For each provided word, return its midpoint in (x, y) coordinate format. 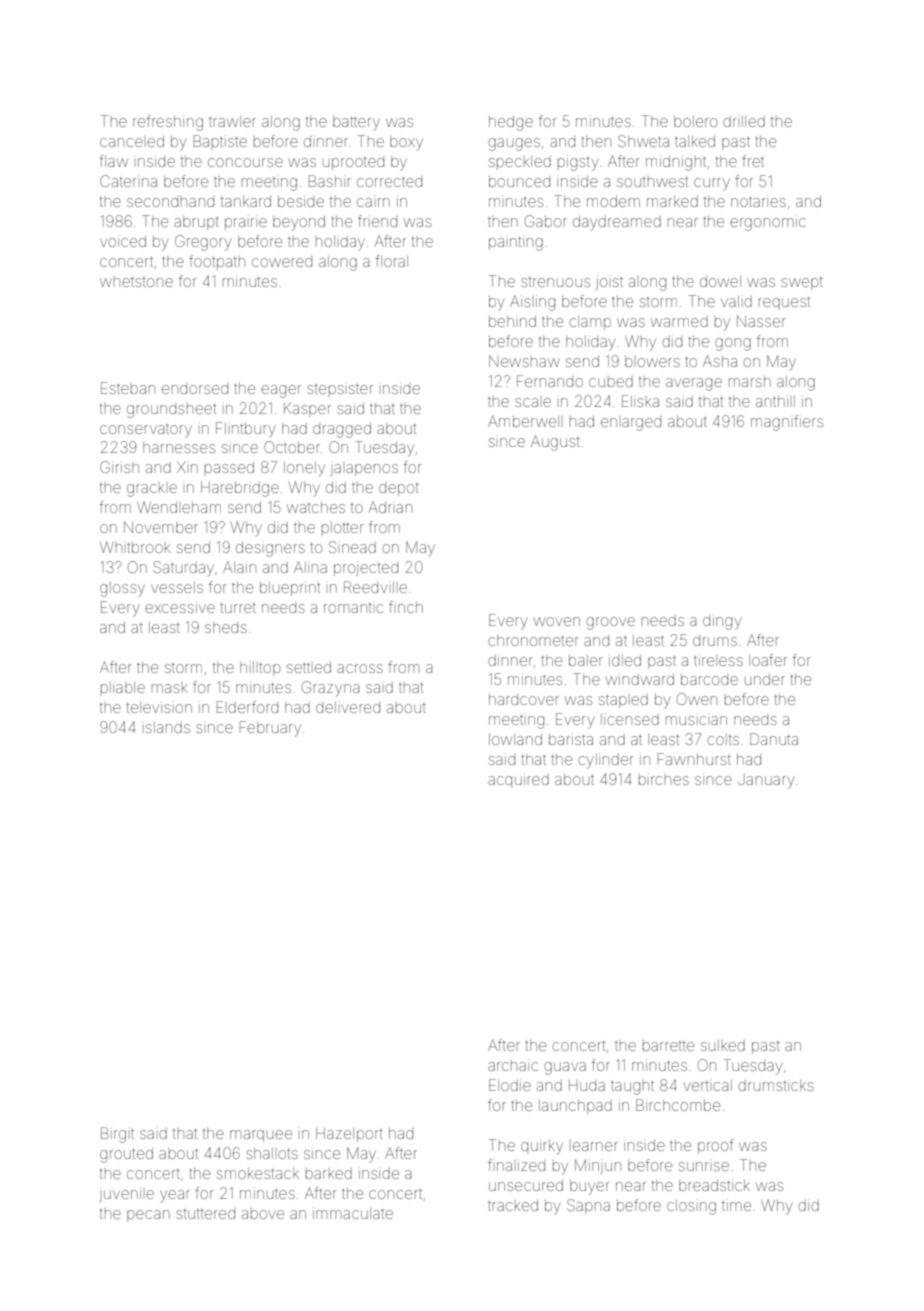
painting (516, 243)
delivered (348, 707)
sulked (723, 1045)
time (736, 1206)
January (766, 781)
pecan (148, 1216)
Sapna (588, 1206)
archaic (513, 1066)
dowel (720, 281)
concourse (245, 162)
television (159, 707)
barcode (709, 679)
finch (406, 607)
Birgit (117, 1135)
